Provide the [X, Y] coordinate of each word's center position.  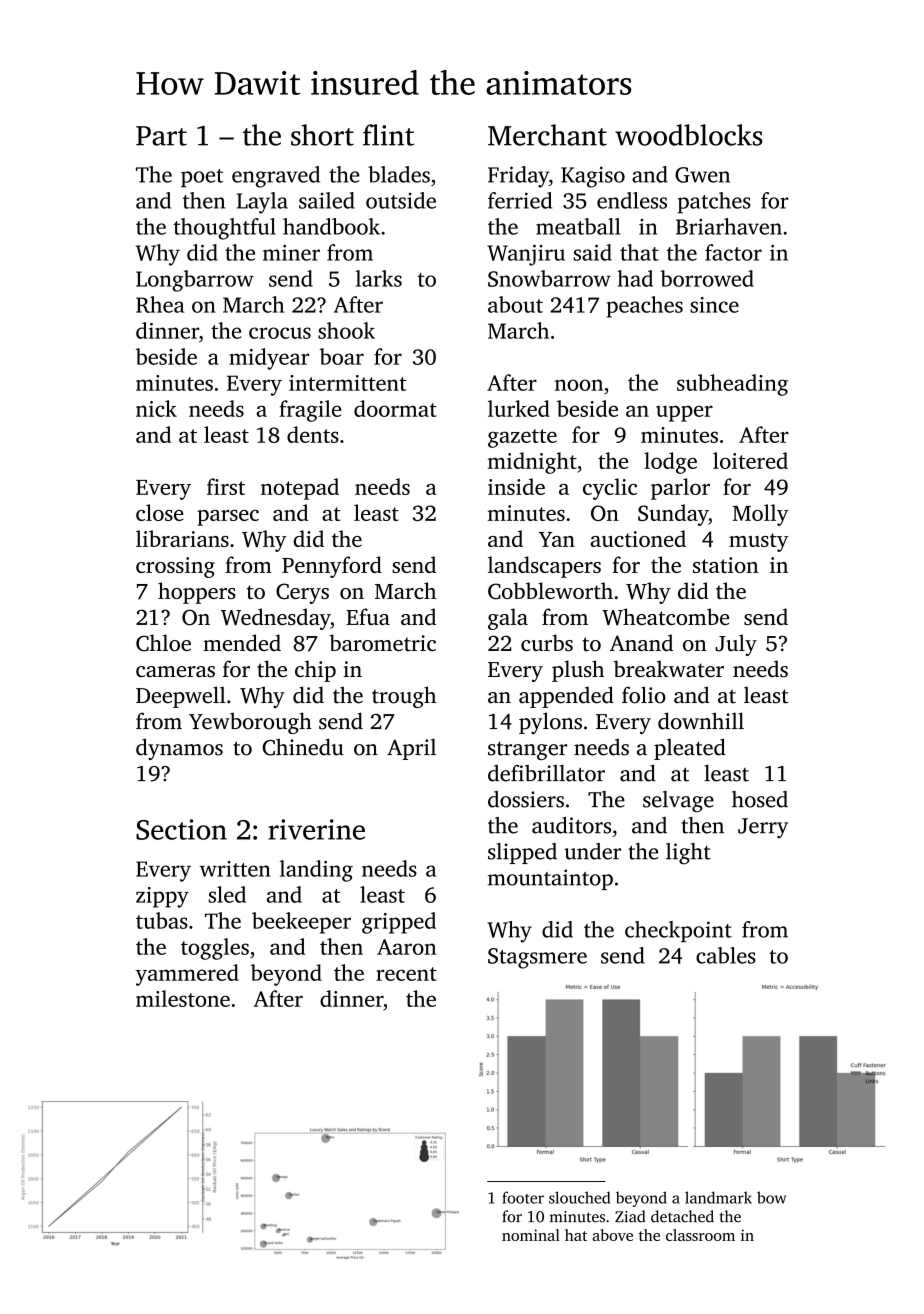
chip [315, 671]
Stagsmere [537, 958]
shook [346, 330]
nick [156, 408]
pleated [690, 749]
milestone [183, 998]
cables [726, 955]
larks [379, 278]
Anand [641, 642]
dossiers [526, 799]
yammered [187, 975]
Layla [262, 203]
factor [733, 252]
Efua [368, 616]
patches [714, 203]
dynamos [179, 749]
